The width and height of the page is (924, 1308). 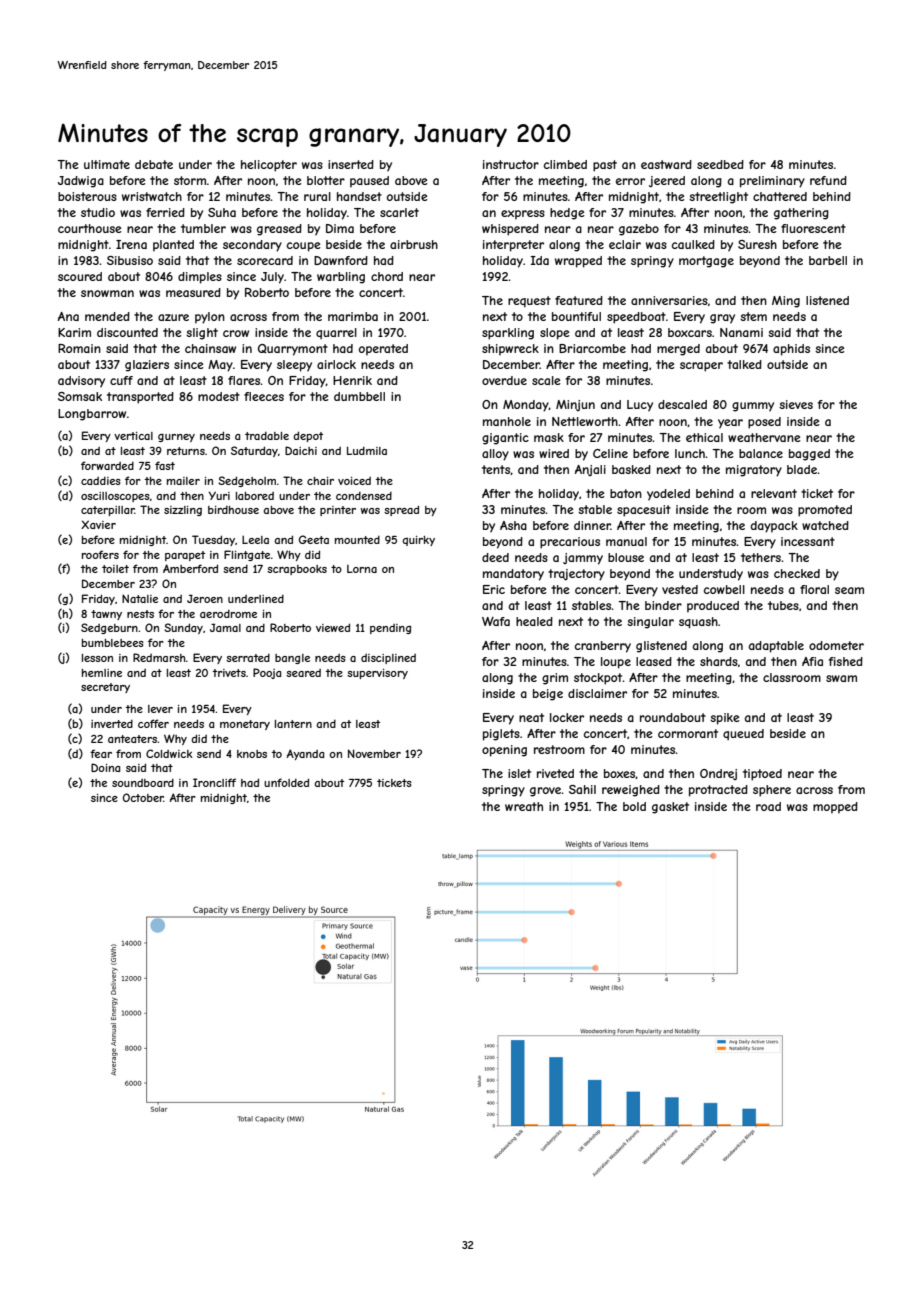 I want to click on debate, so click(x=154, y=164).
